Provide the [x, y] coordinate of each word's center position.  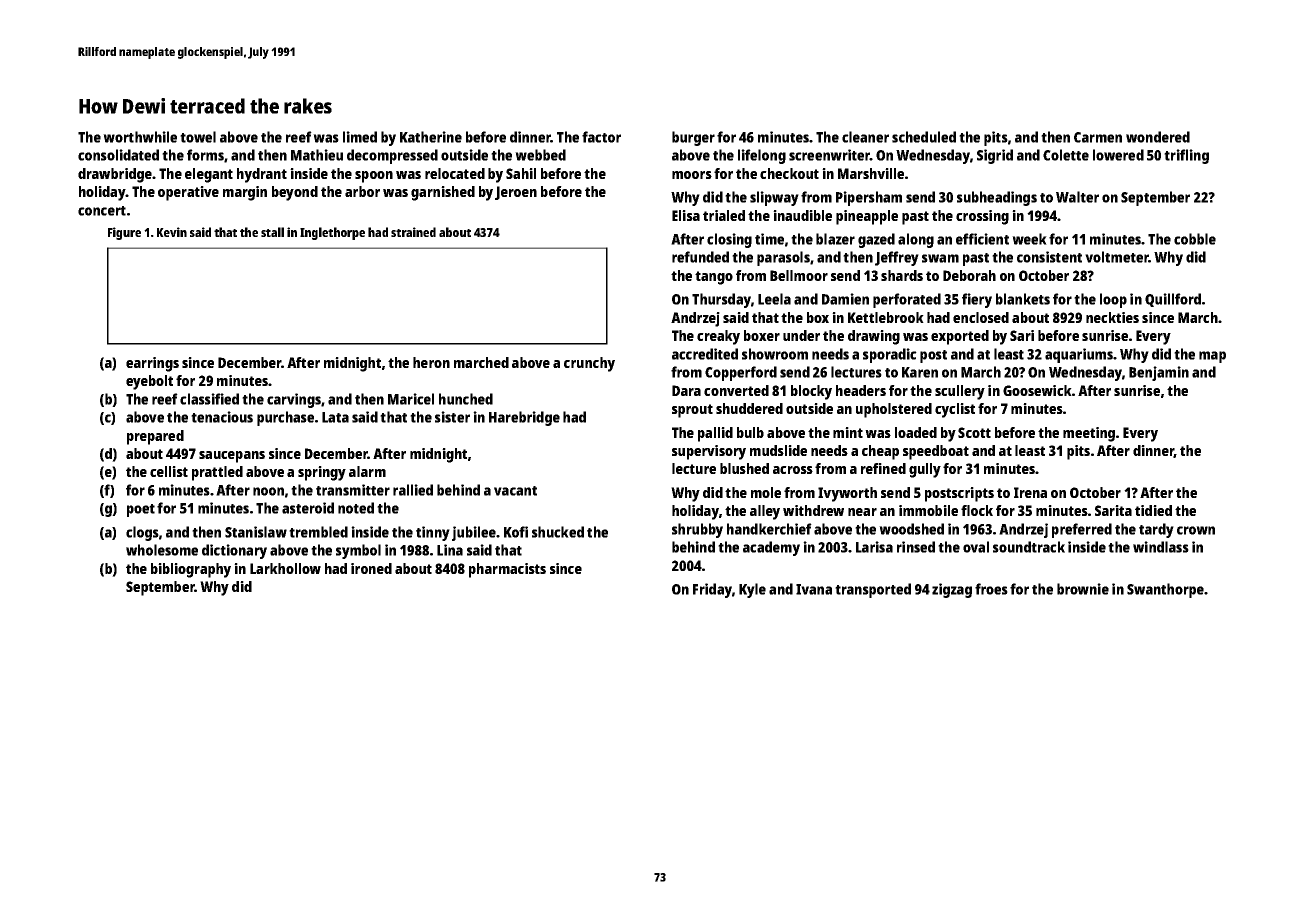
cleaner [865, 137]
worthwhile [140, 137]
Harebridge [524, 418]
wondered [1158, 137]
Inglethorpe [332, 233]
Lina [450, 550]
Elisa [686, 215]
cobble [1195, 239]
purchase [285, 418]
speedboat [936, 452]
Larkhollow [285, 568]
